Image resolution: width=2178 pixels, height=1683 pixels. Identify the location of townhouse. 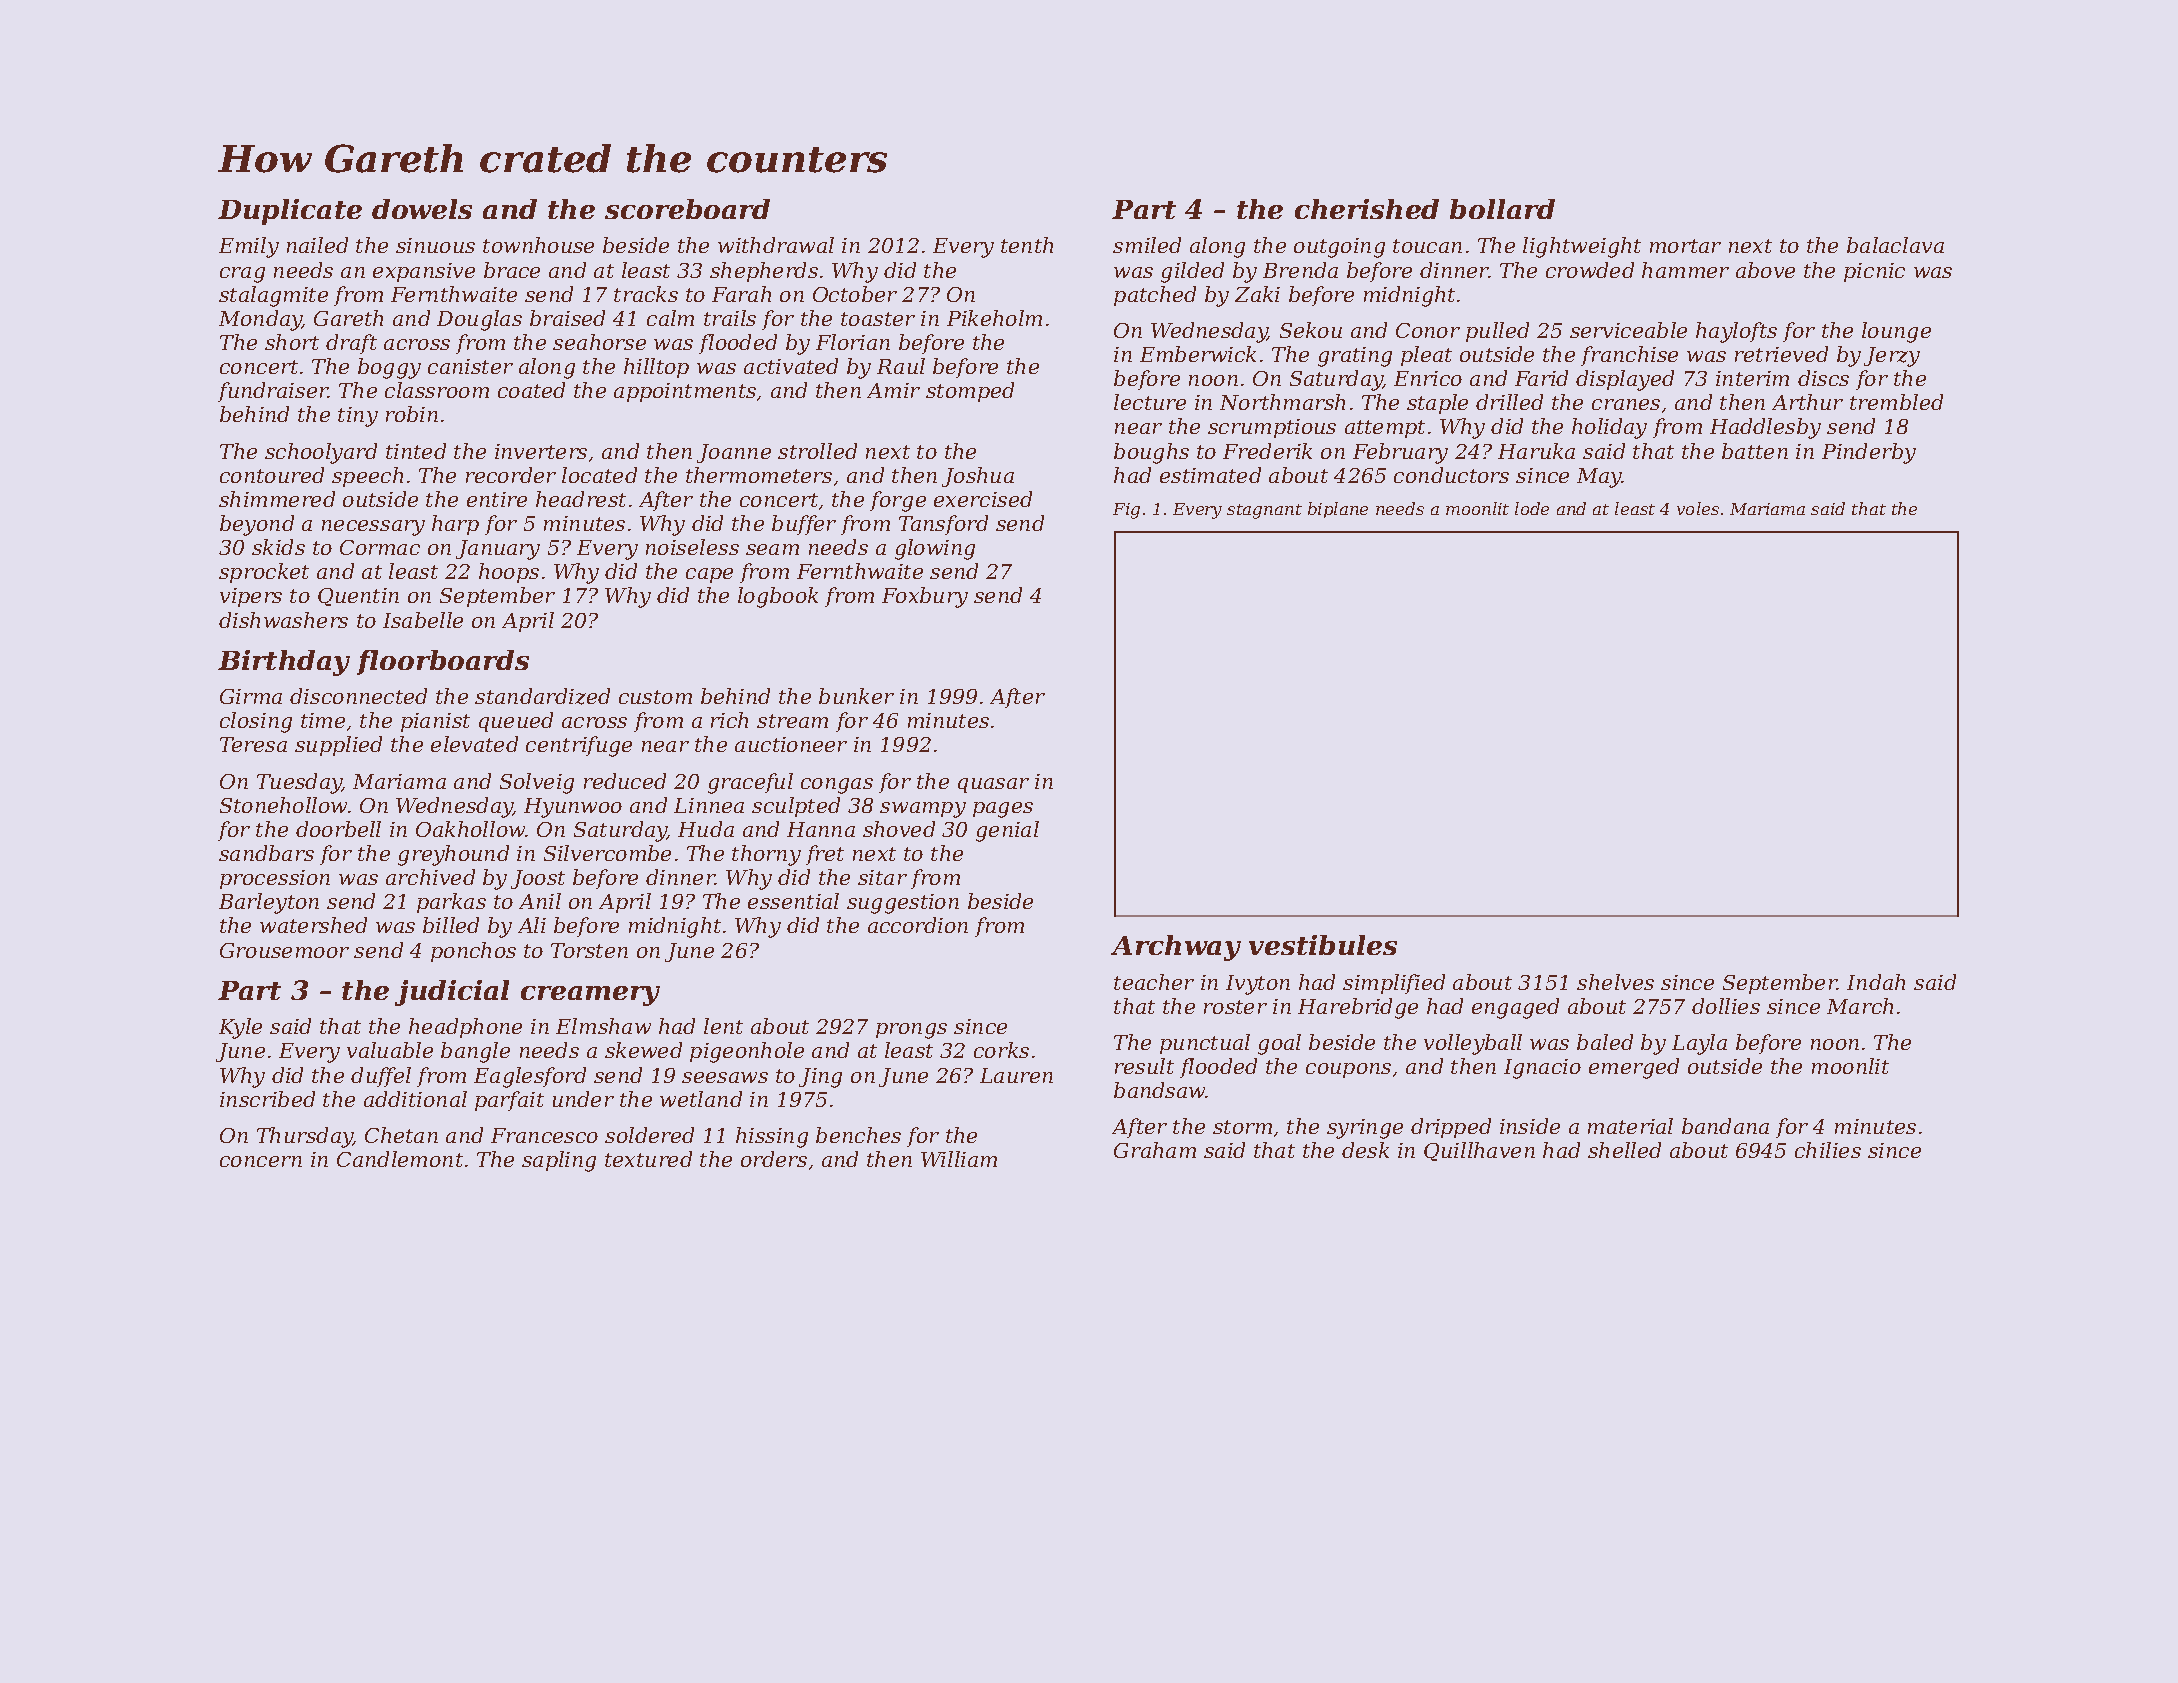
(538, 245).
